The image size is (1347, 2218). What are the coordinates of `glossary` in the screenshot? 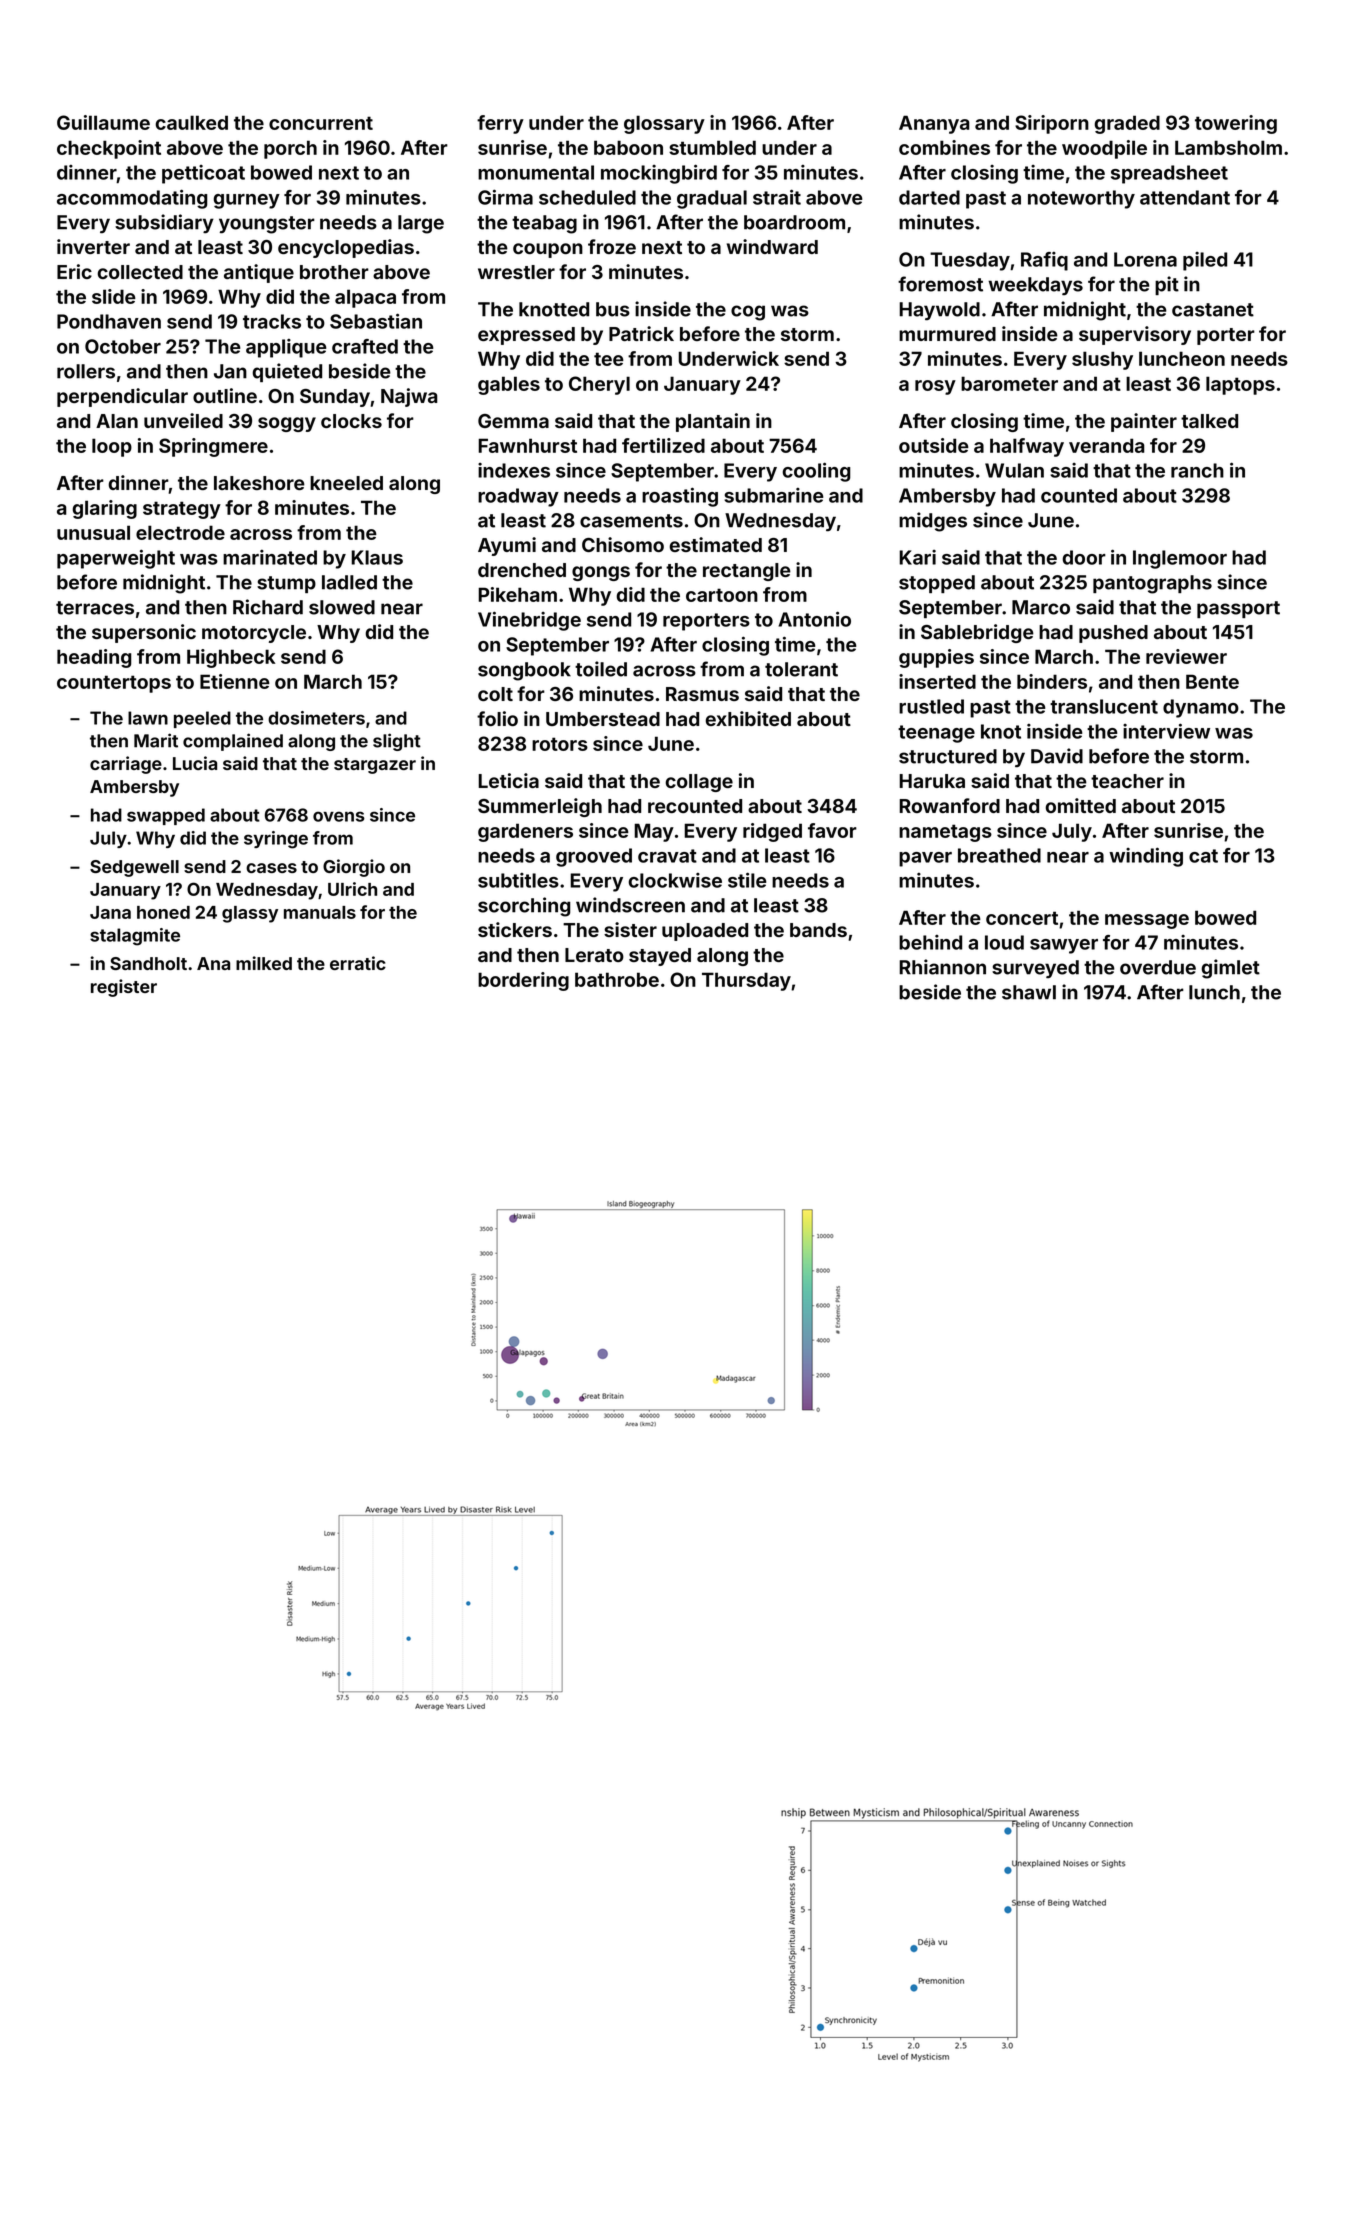 It's located at (664, 124).
